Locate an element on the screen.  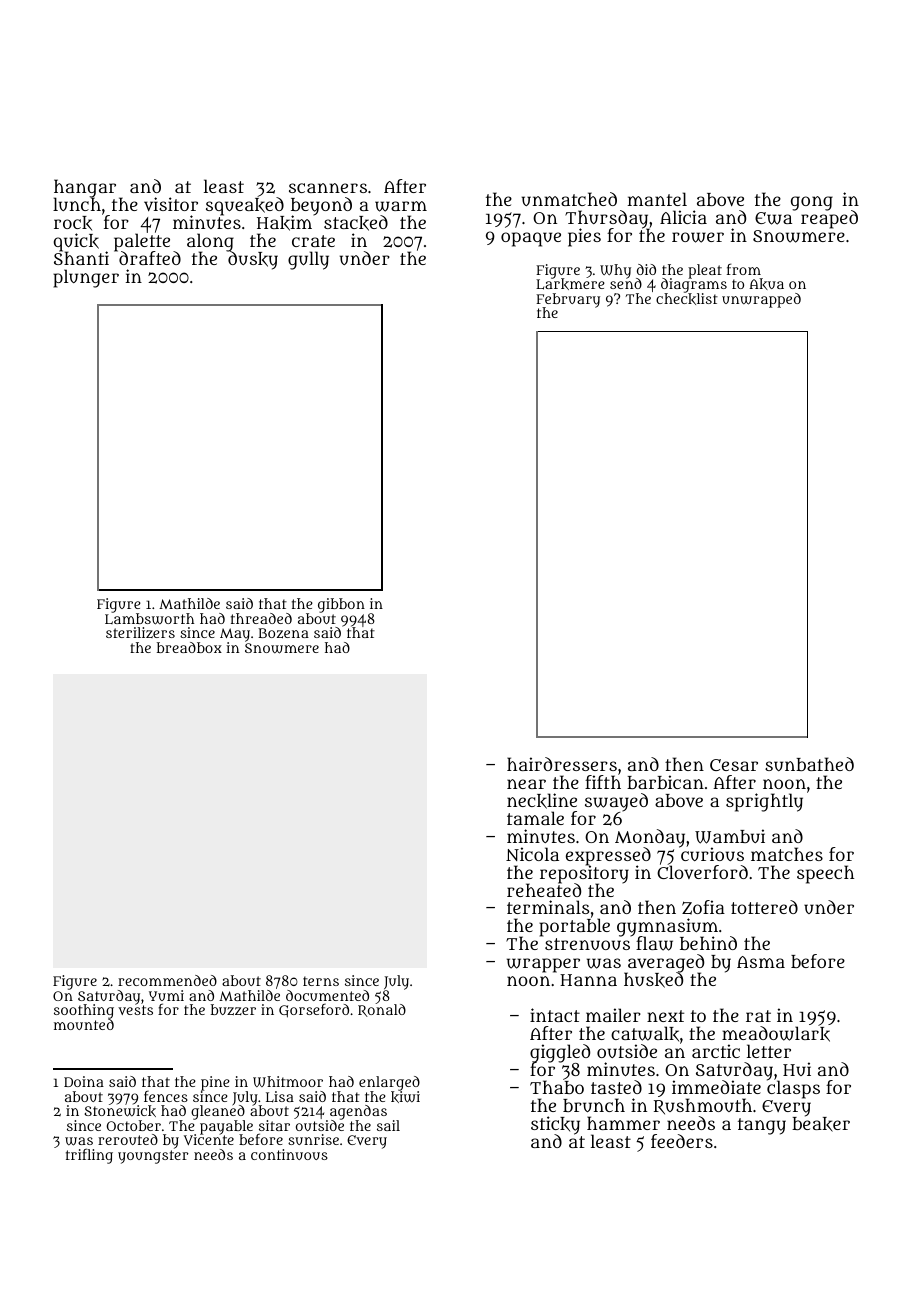
unwrapped is located at coordinates (761, 300).
